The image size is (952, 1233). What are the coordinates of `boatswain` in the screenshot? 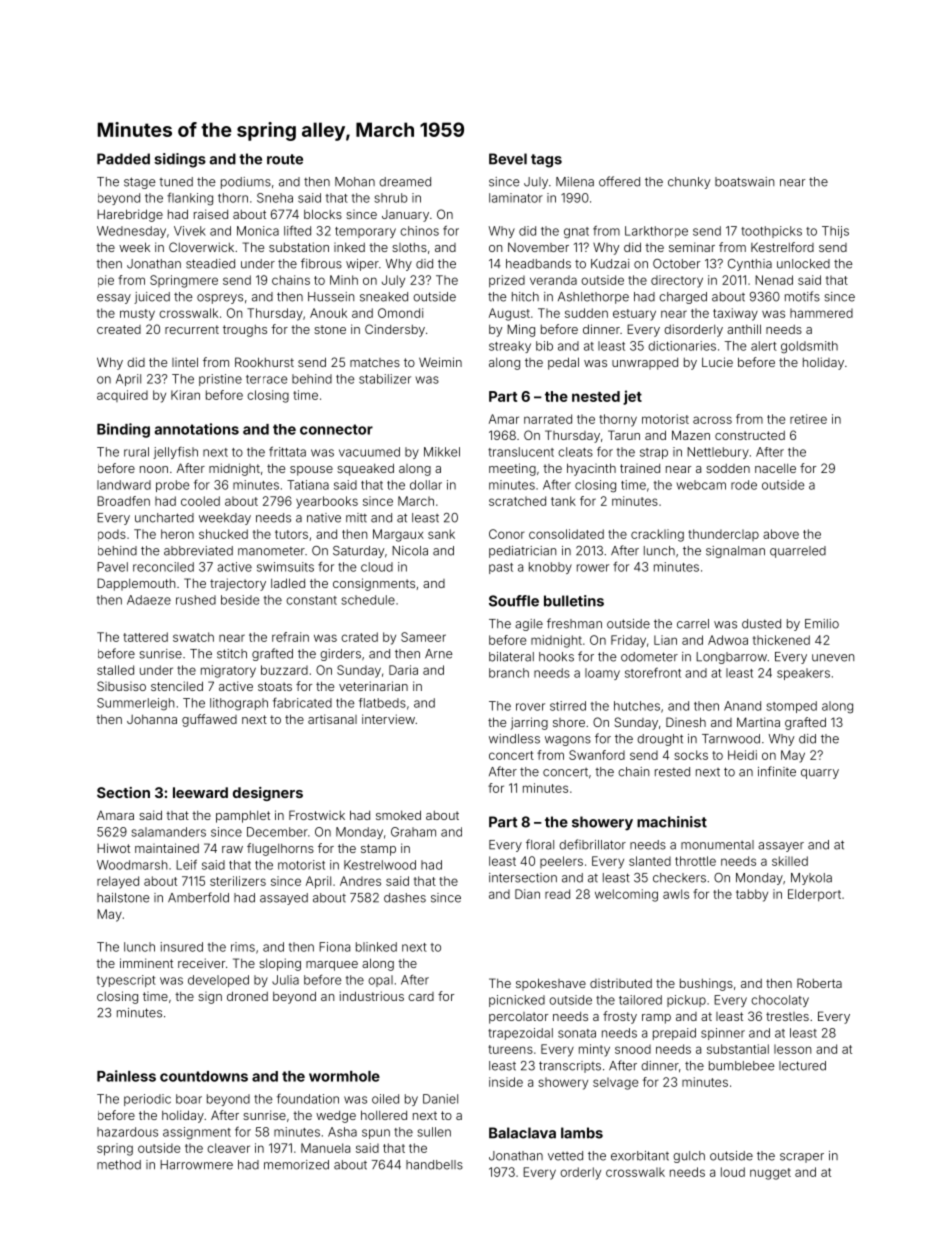 It's located at (744, 182).
